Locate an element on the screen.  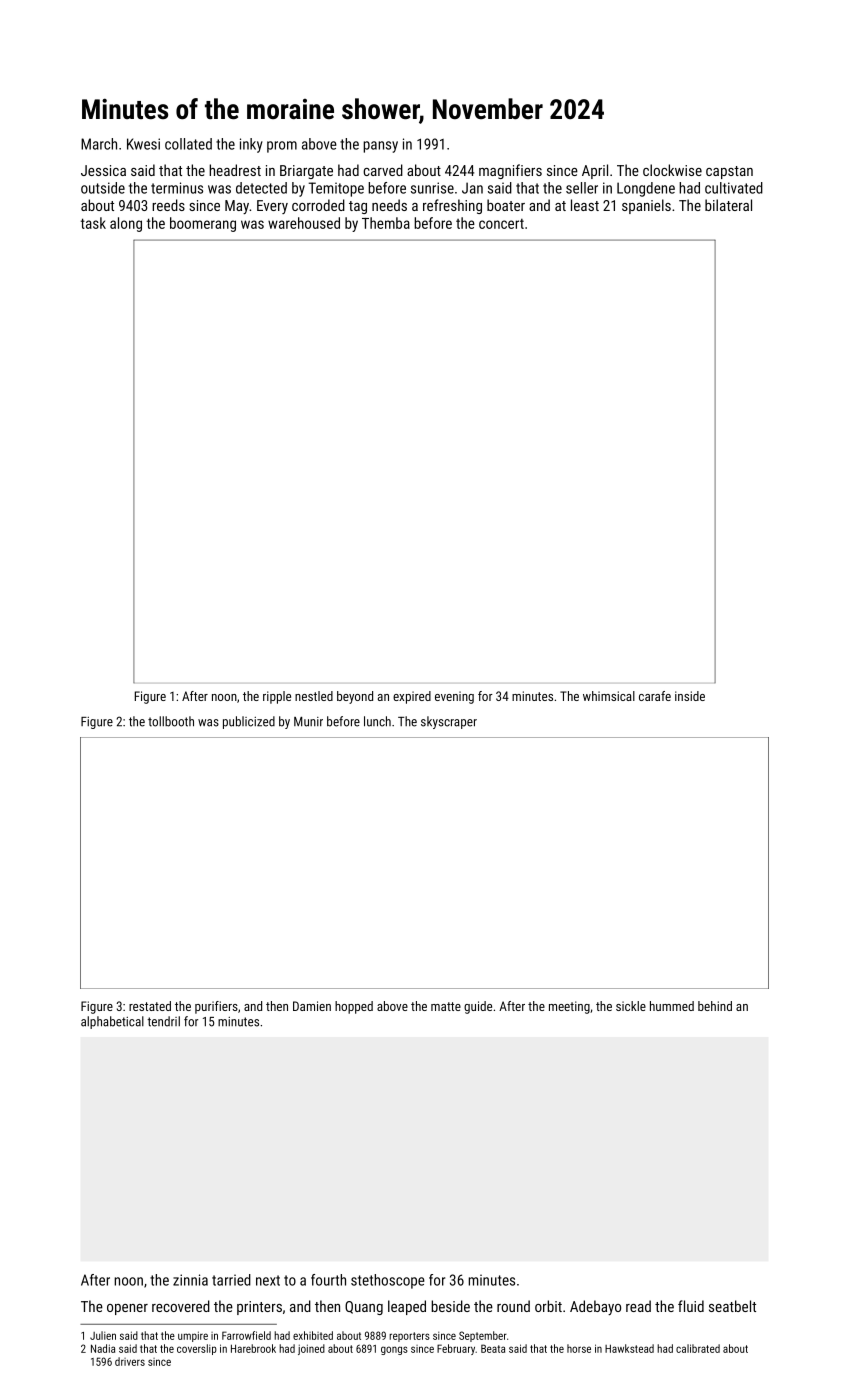
evening is located at coordinates (454, 697).
